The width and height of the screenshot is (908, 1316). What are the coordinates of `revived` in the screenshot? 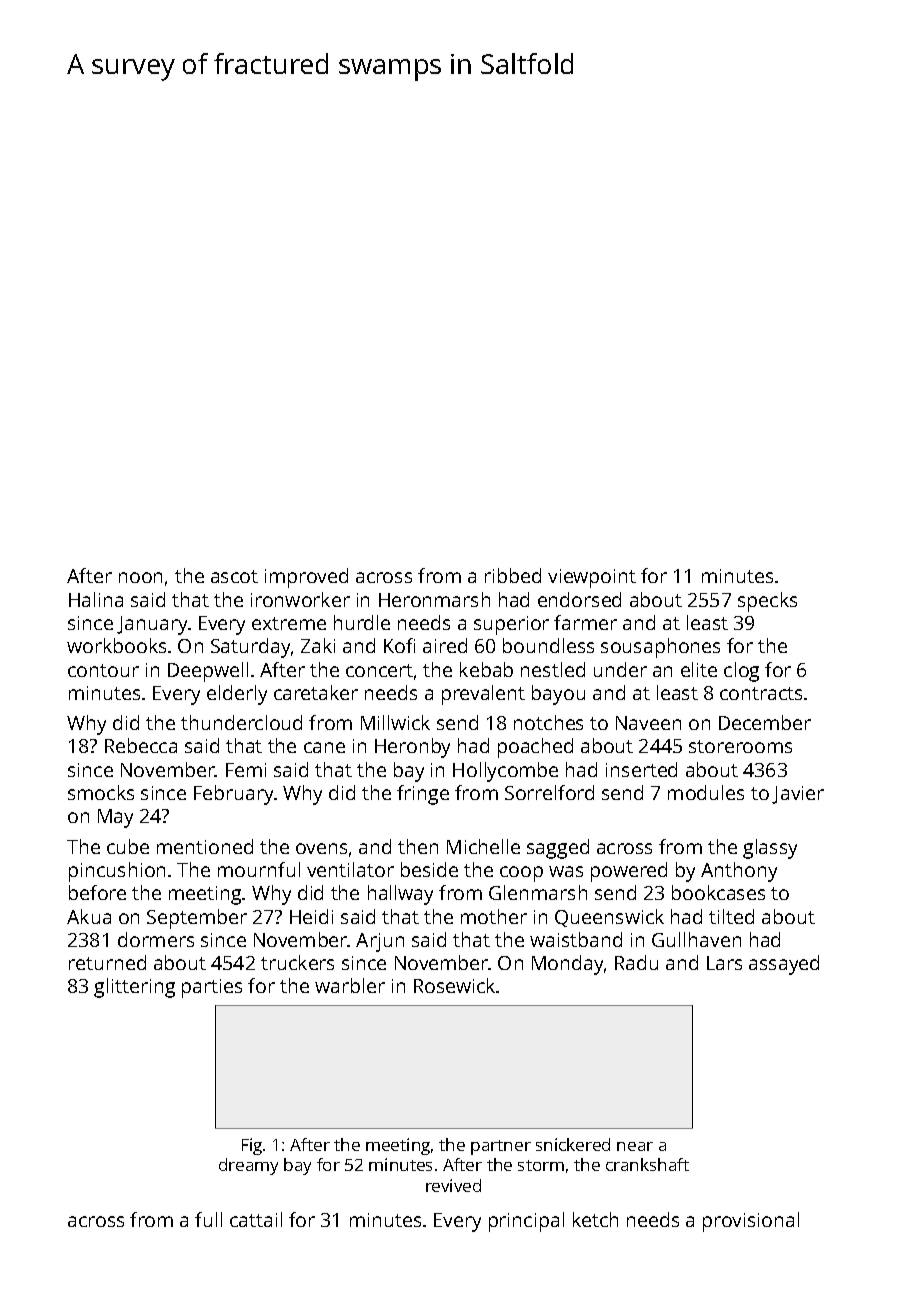 It's located at (453, 1185).
